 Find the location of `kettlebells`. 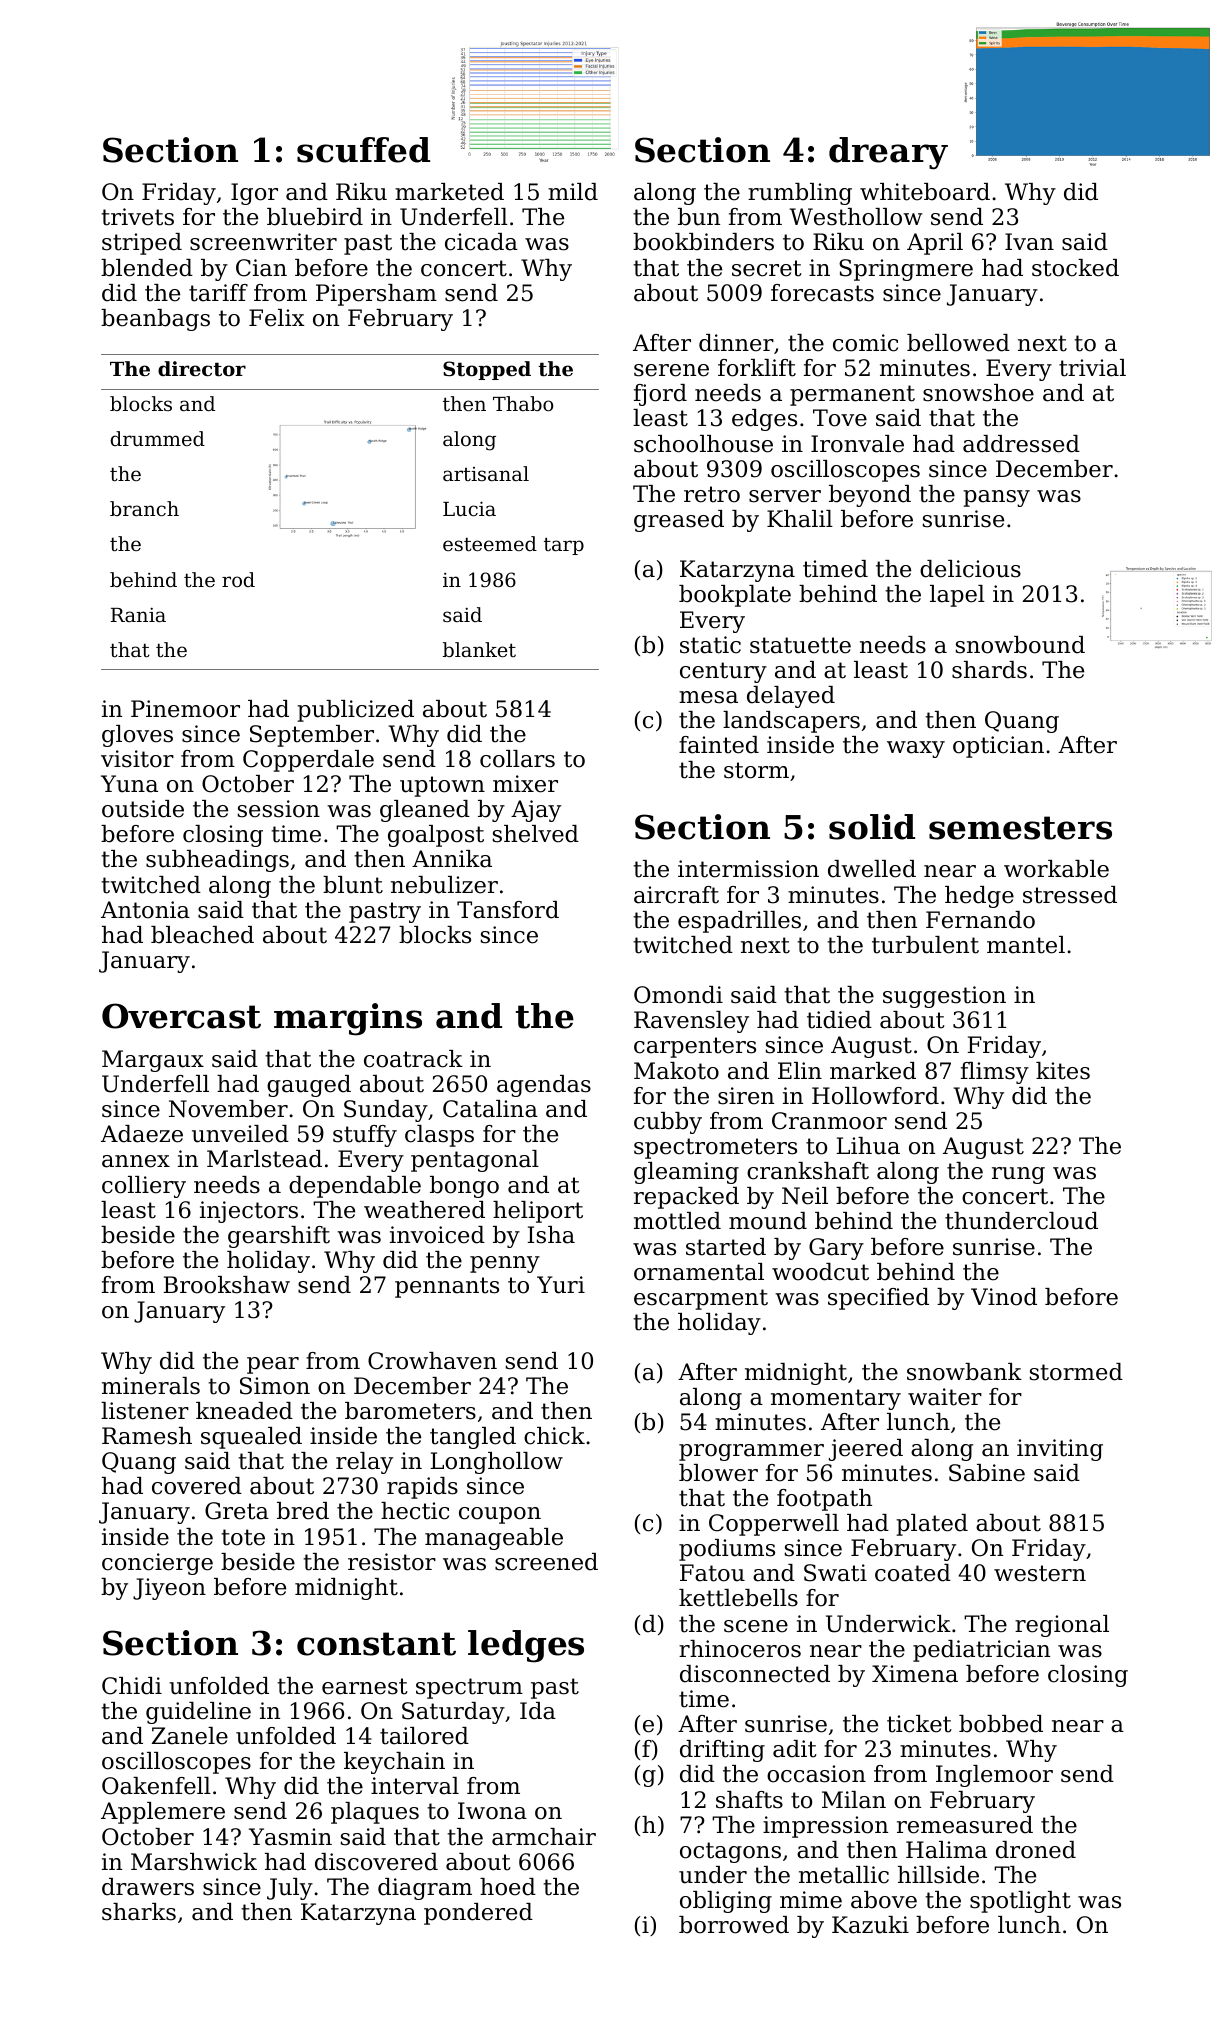

kettlebells is located at coordinates (738, 1598).
